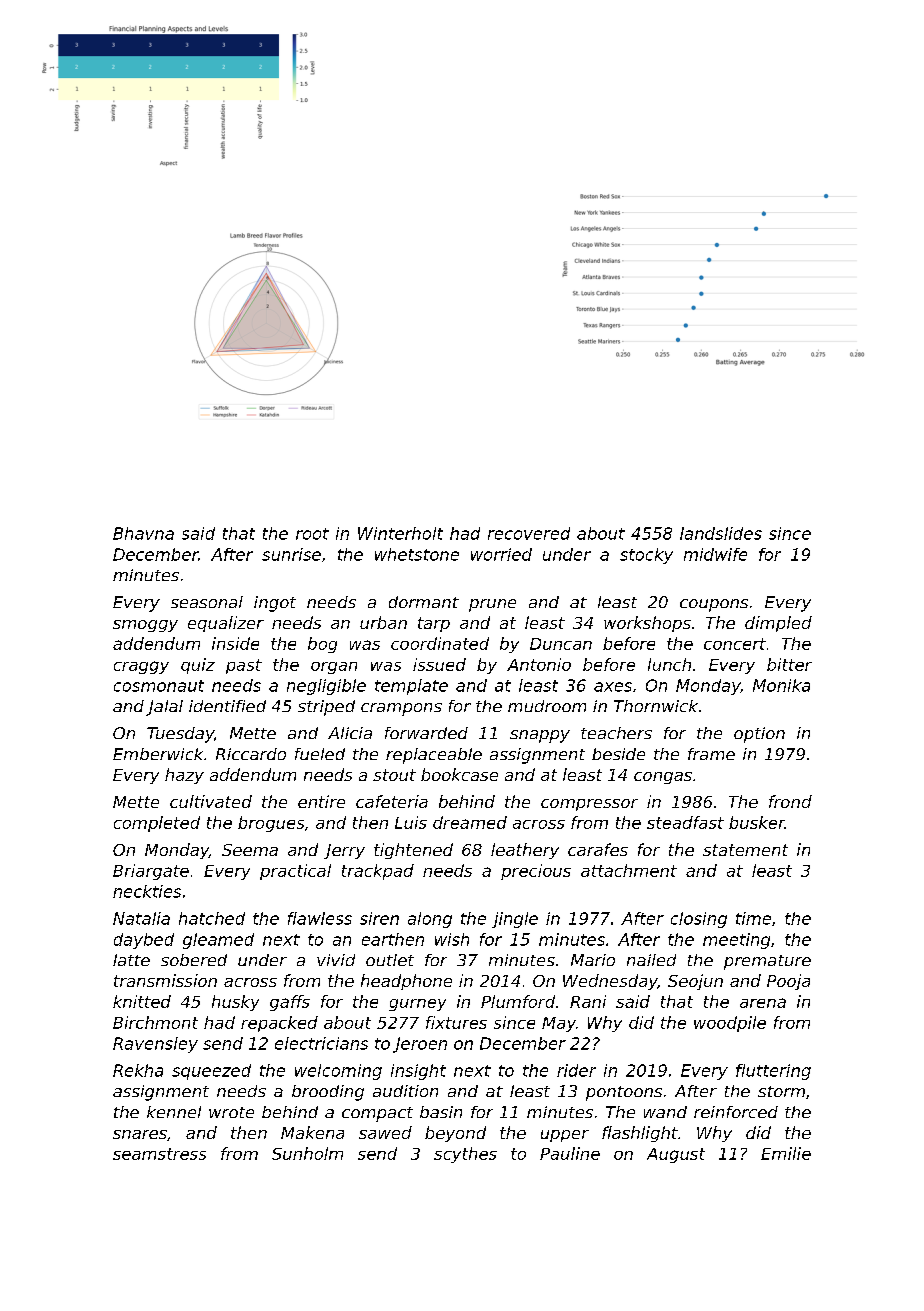  I want to click on landslides, so click(721, 533).
